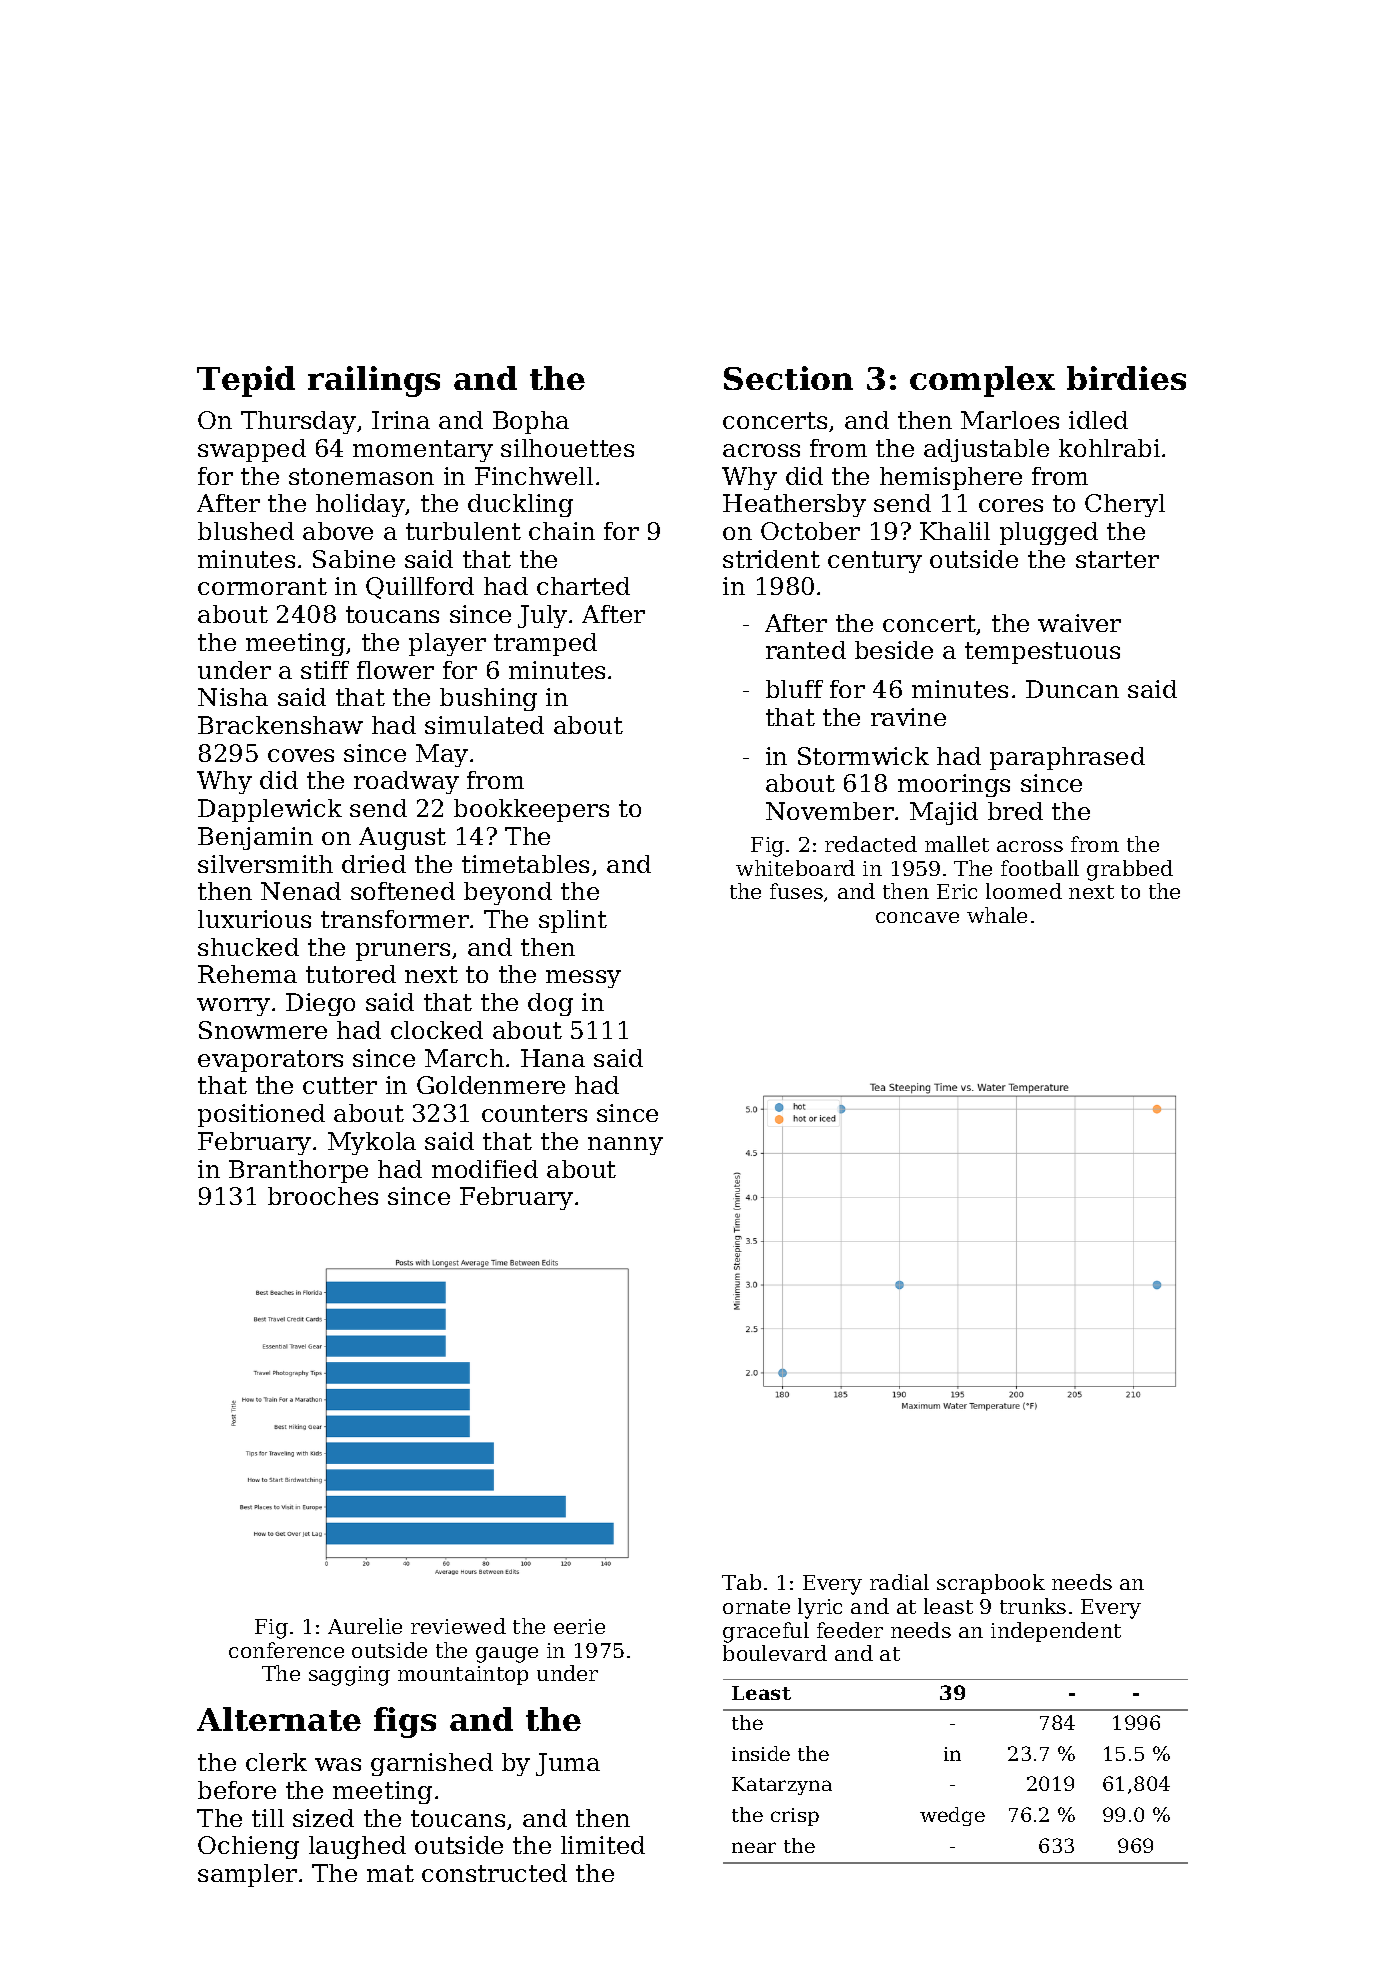 This screenshot has width=1386, height=1969. What do you see at coordinates (1130, 870) in the screenshot?
I see `grabbed` at bounding box center [1130, 870].
